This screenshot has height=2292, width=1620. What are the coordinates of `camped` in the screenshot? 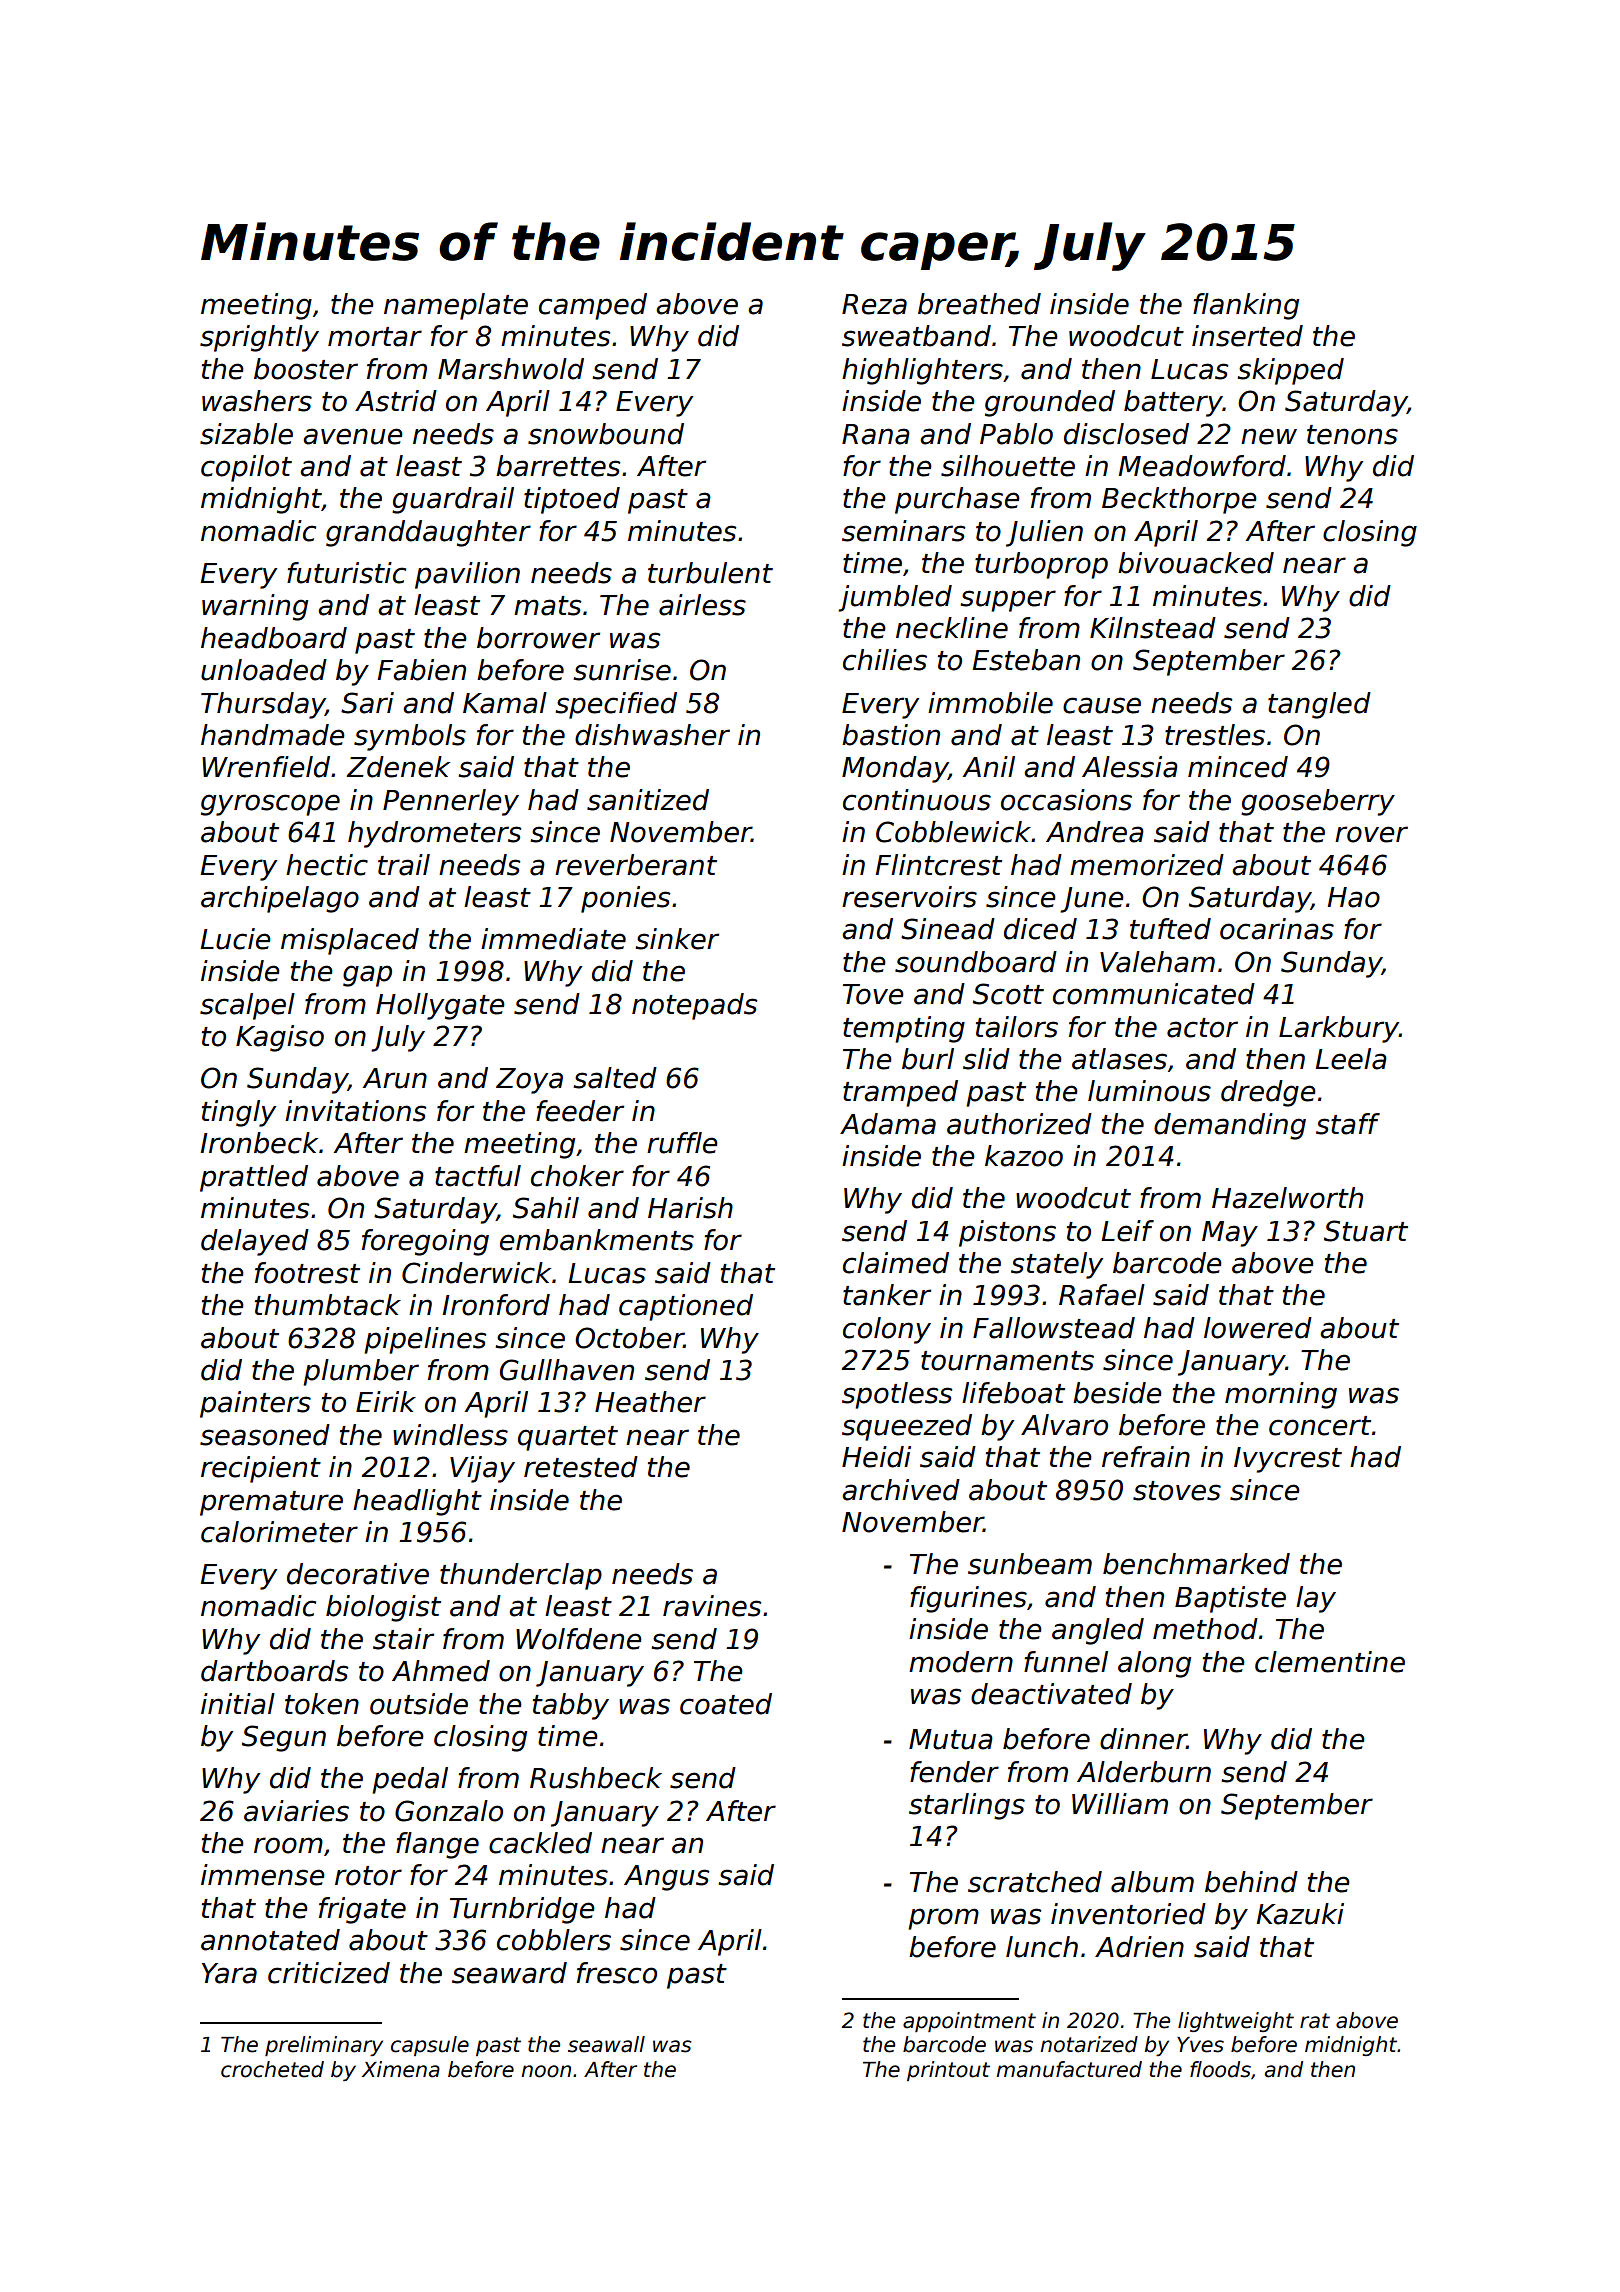 It's located at (593, 306).
